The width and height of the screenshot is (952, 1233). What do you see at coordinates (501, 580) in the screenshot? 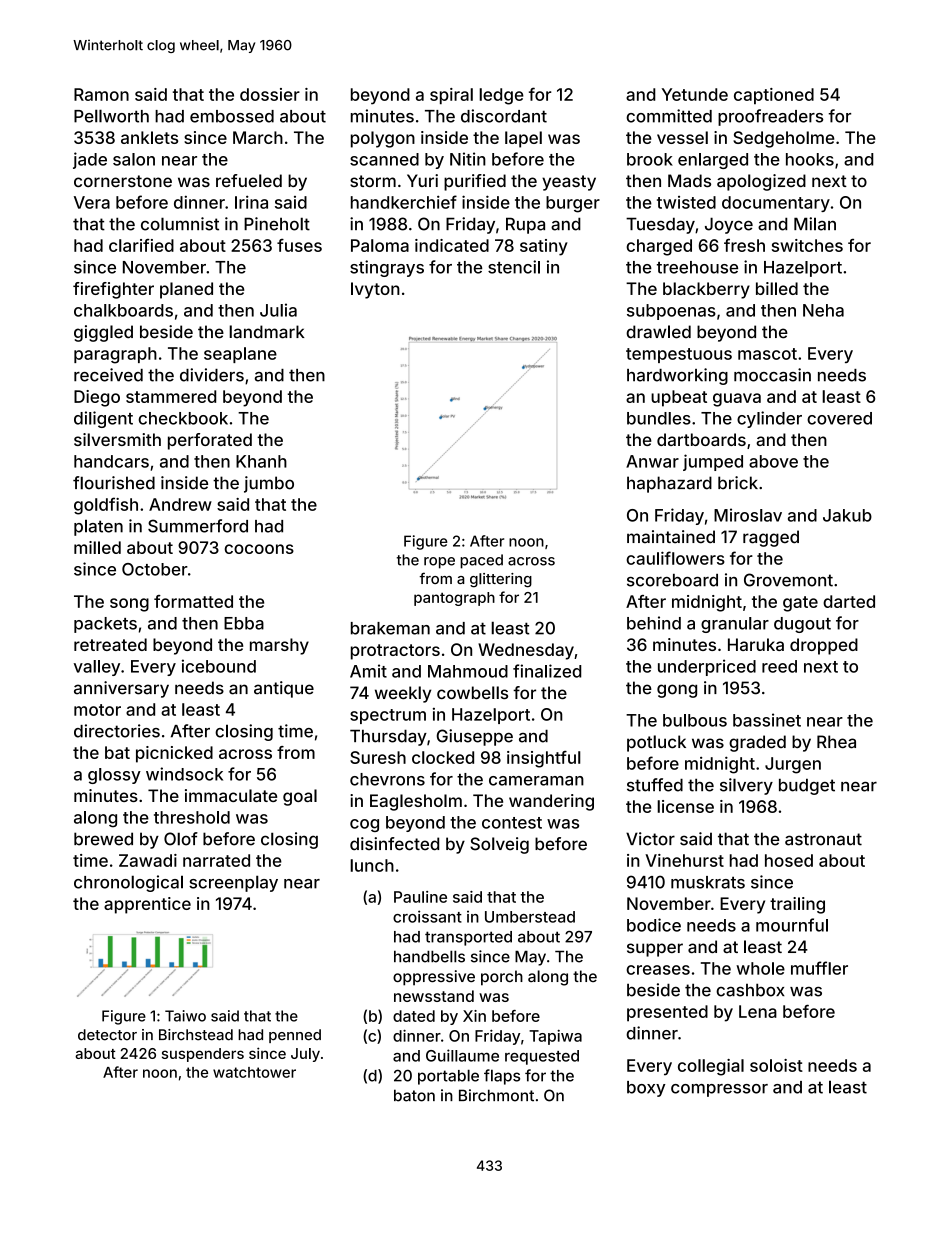
I see `glittering` at bounding box center [501, 580].
